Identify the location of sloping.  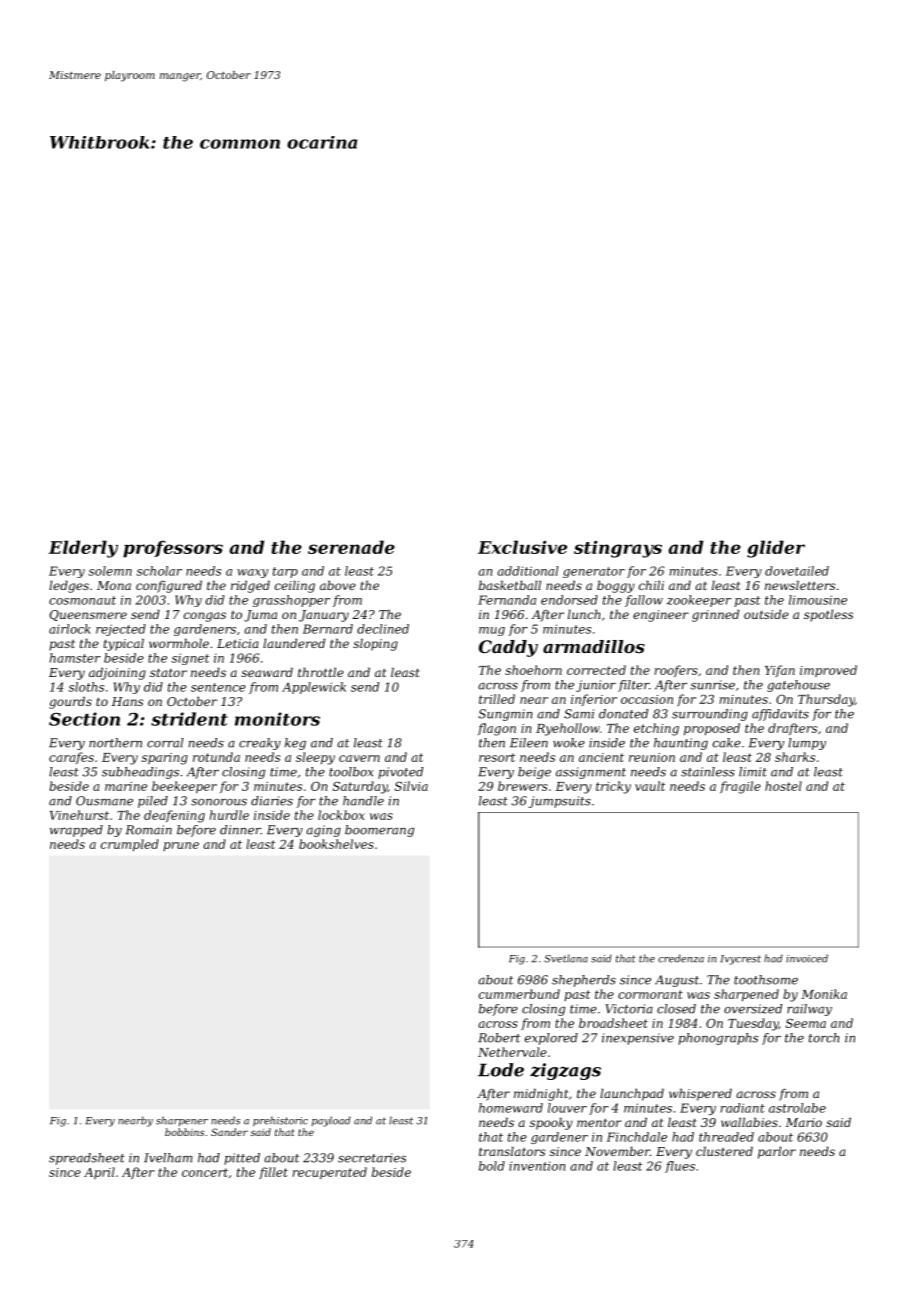
(375, 644).
